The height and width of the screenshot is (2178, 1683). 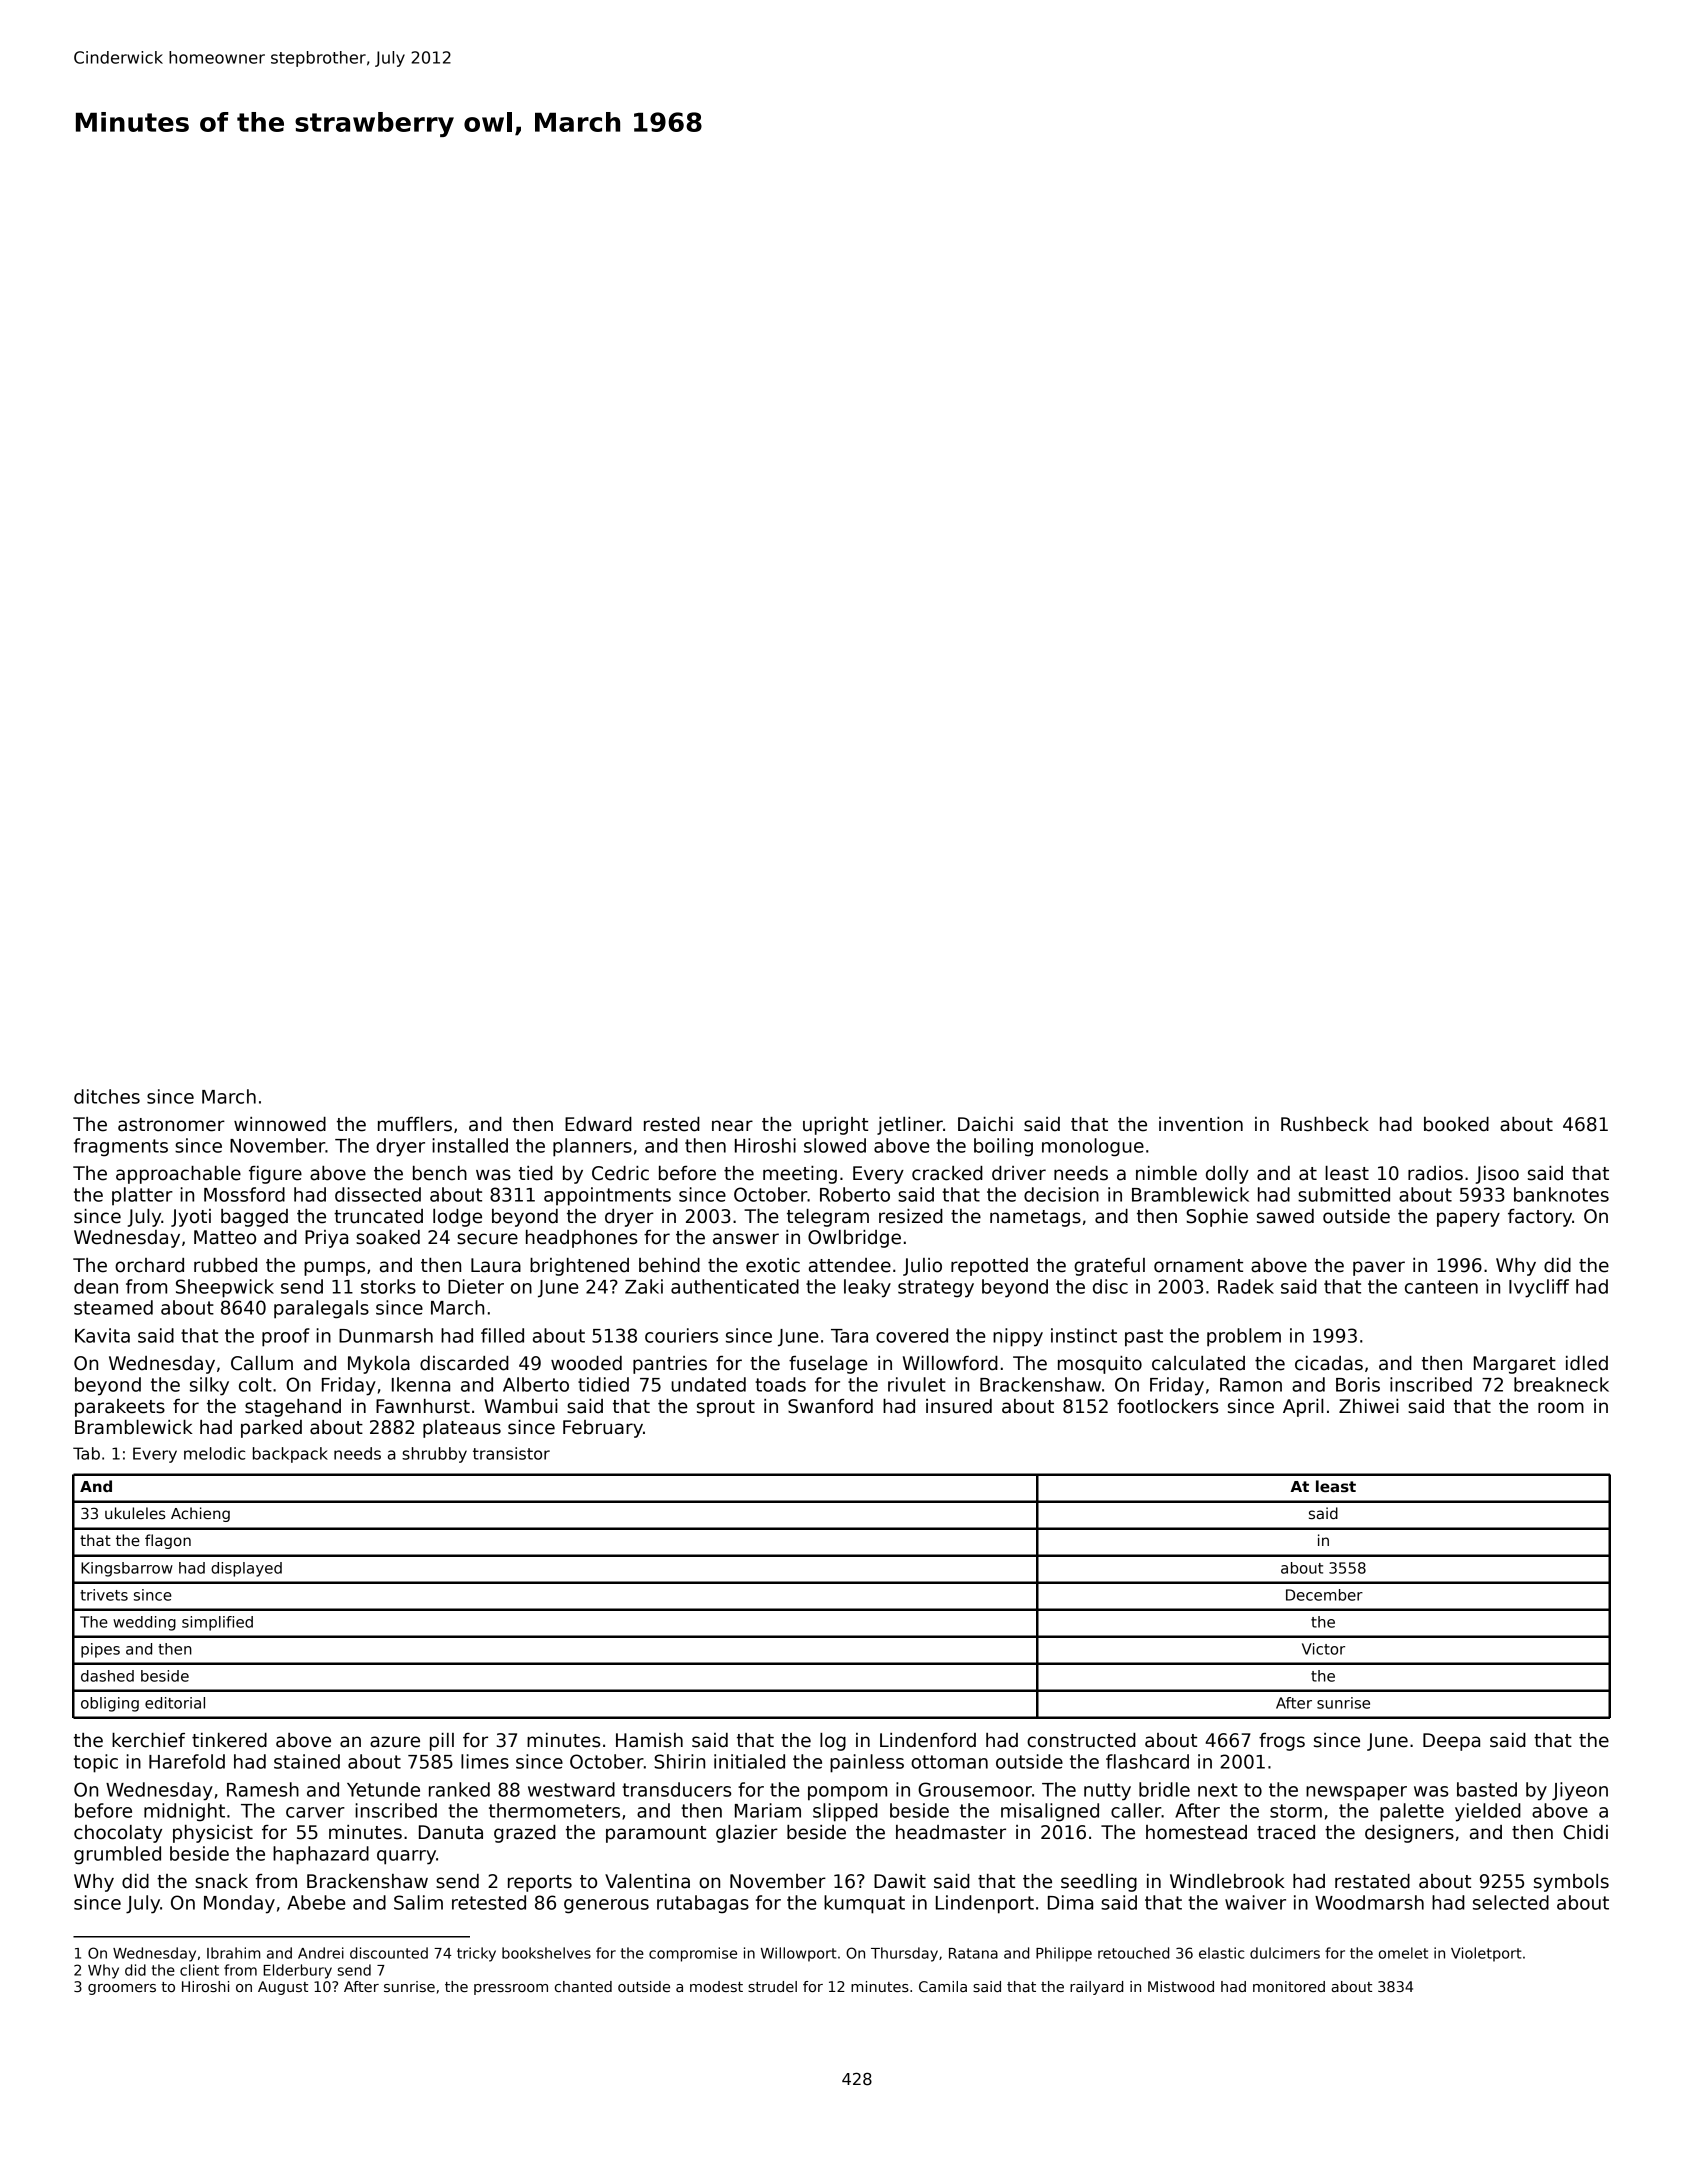 I want to click on ditches, so click(x=107, y=1096).
